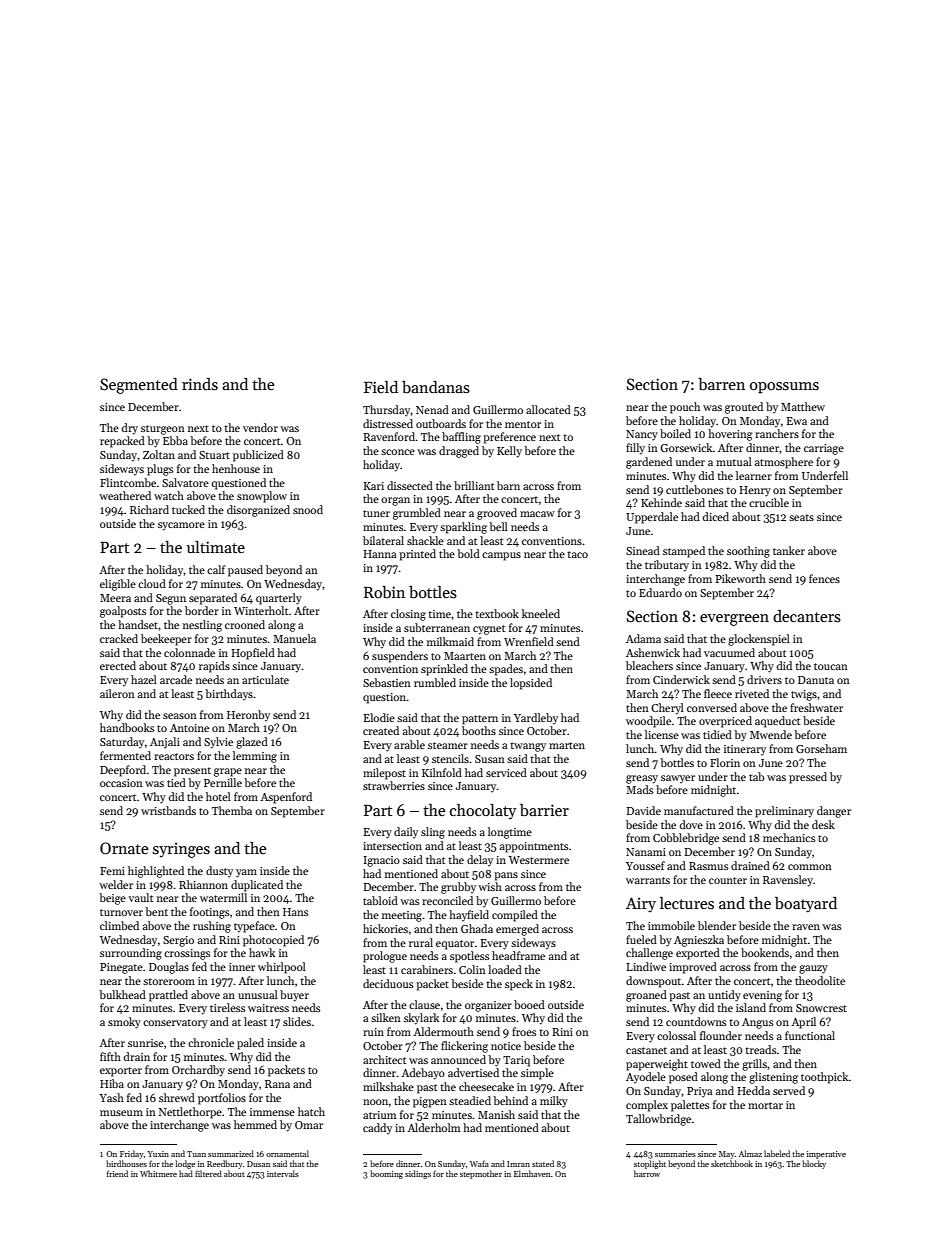 The image size is (952, 1233). Describe the element at coordinates (203, 884) in the screenshot. I see `Rhiannon` at that location.
